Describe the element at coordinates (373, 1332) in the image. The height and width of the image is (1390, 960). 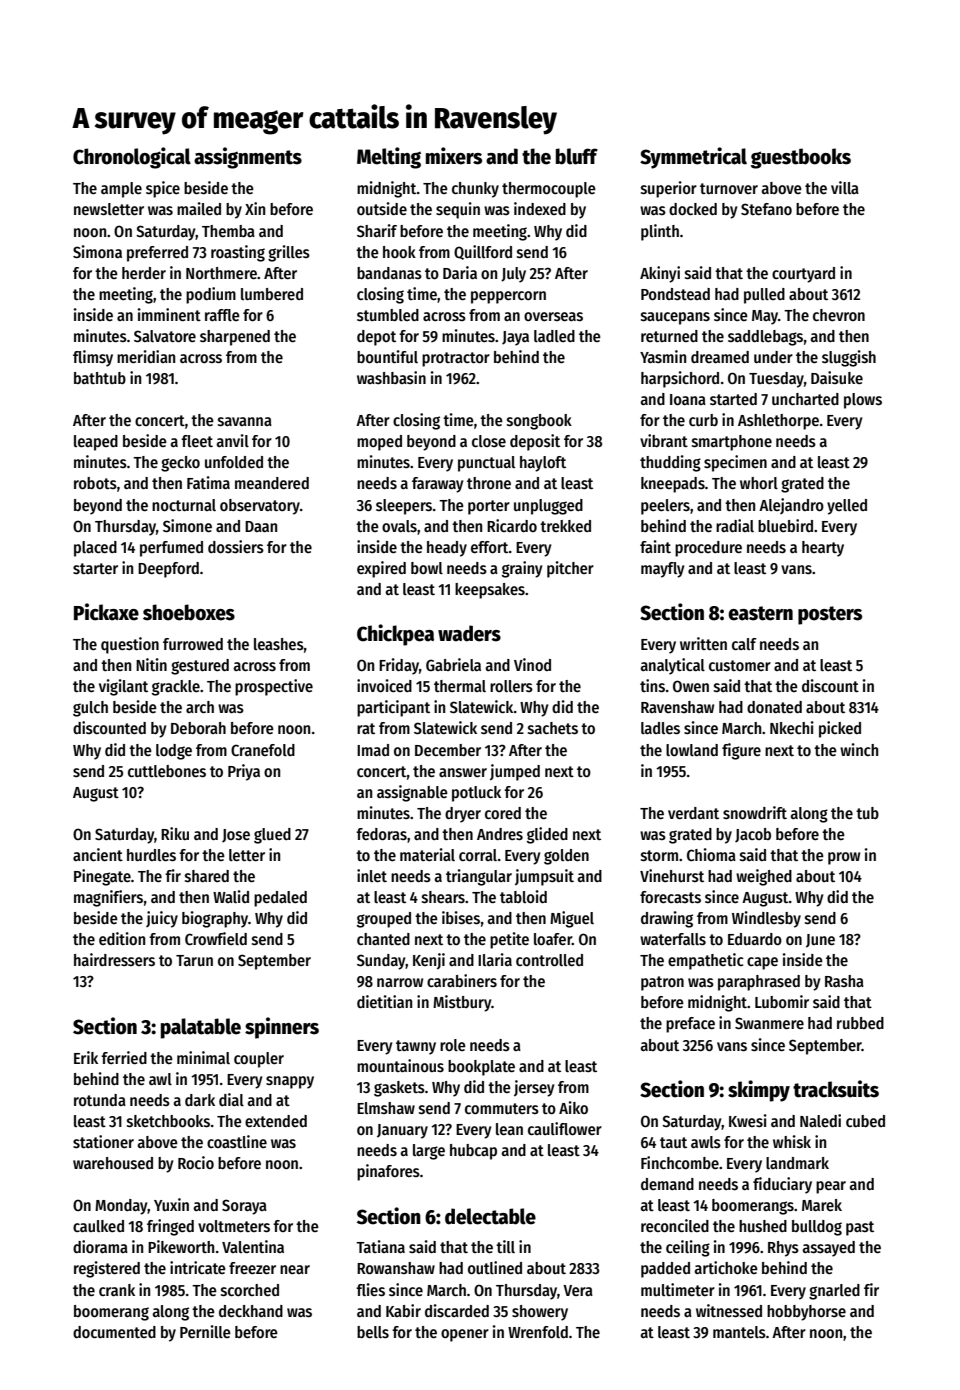
I see `bells` at that location.
